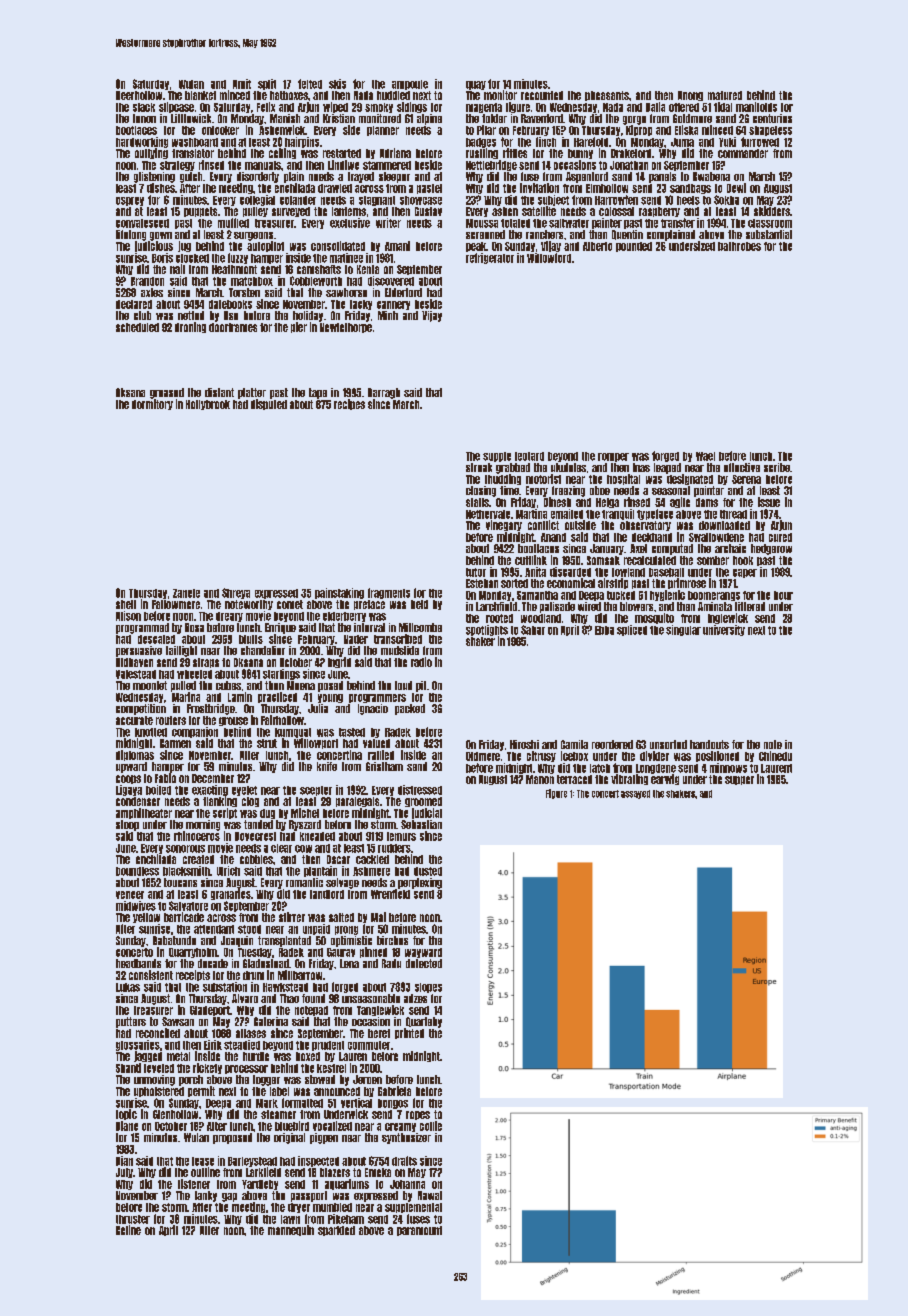 This document has width=908, height=1316. I want to click on matured, so click(725, 95).
